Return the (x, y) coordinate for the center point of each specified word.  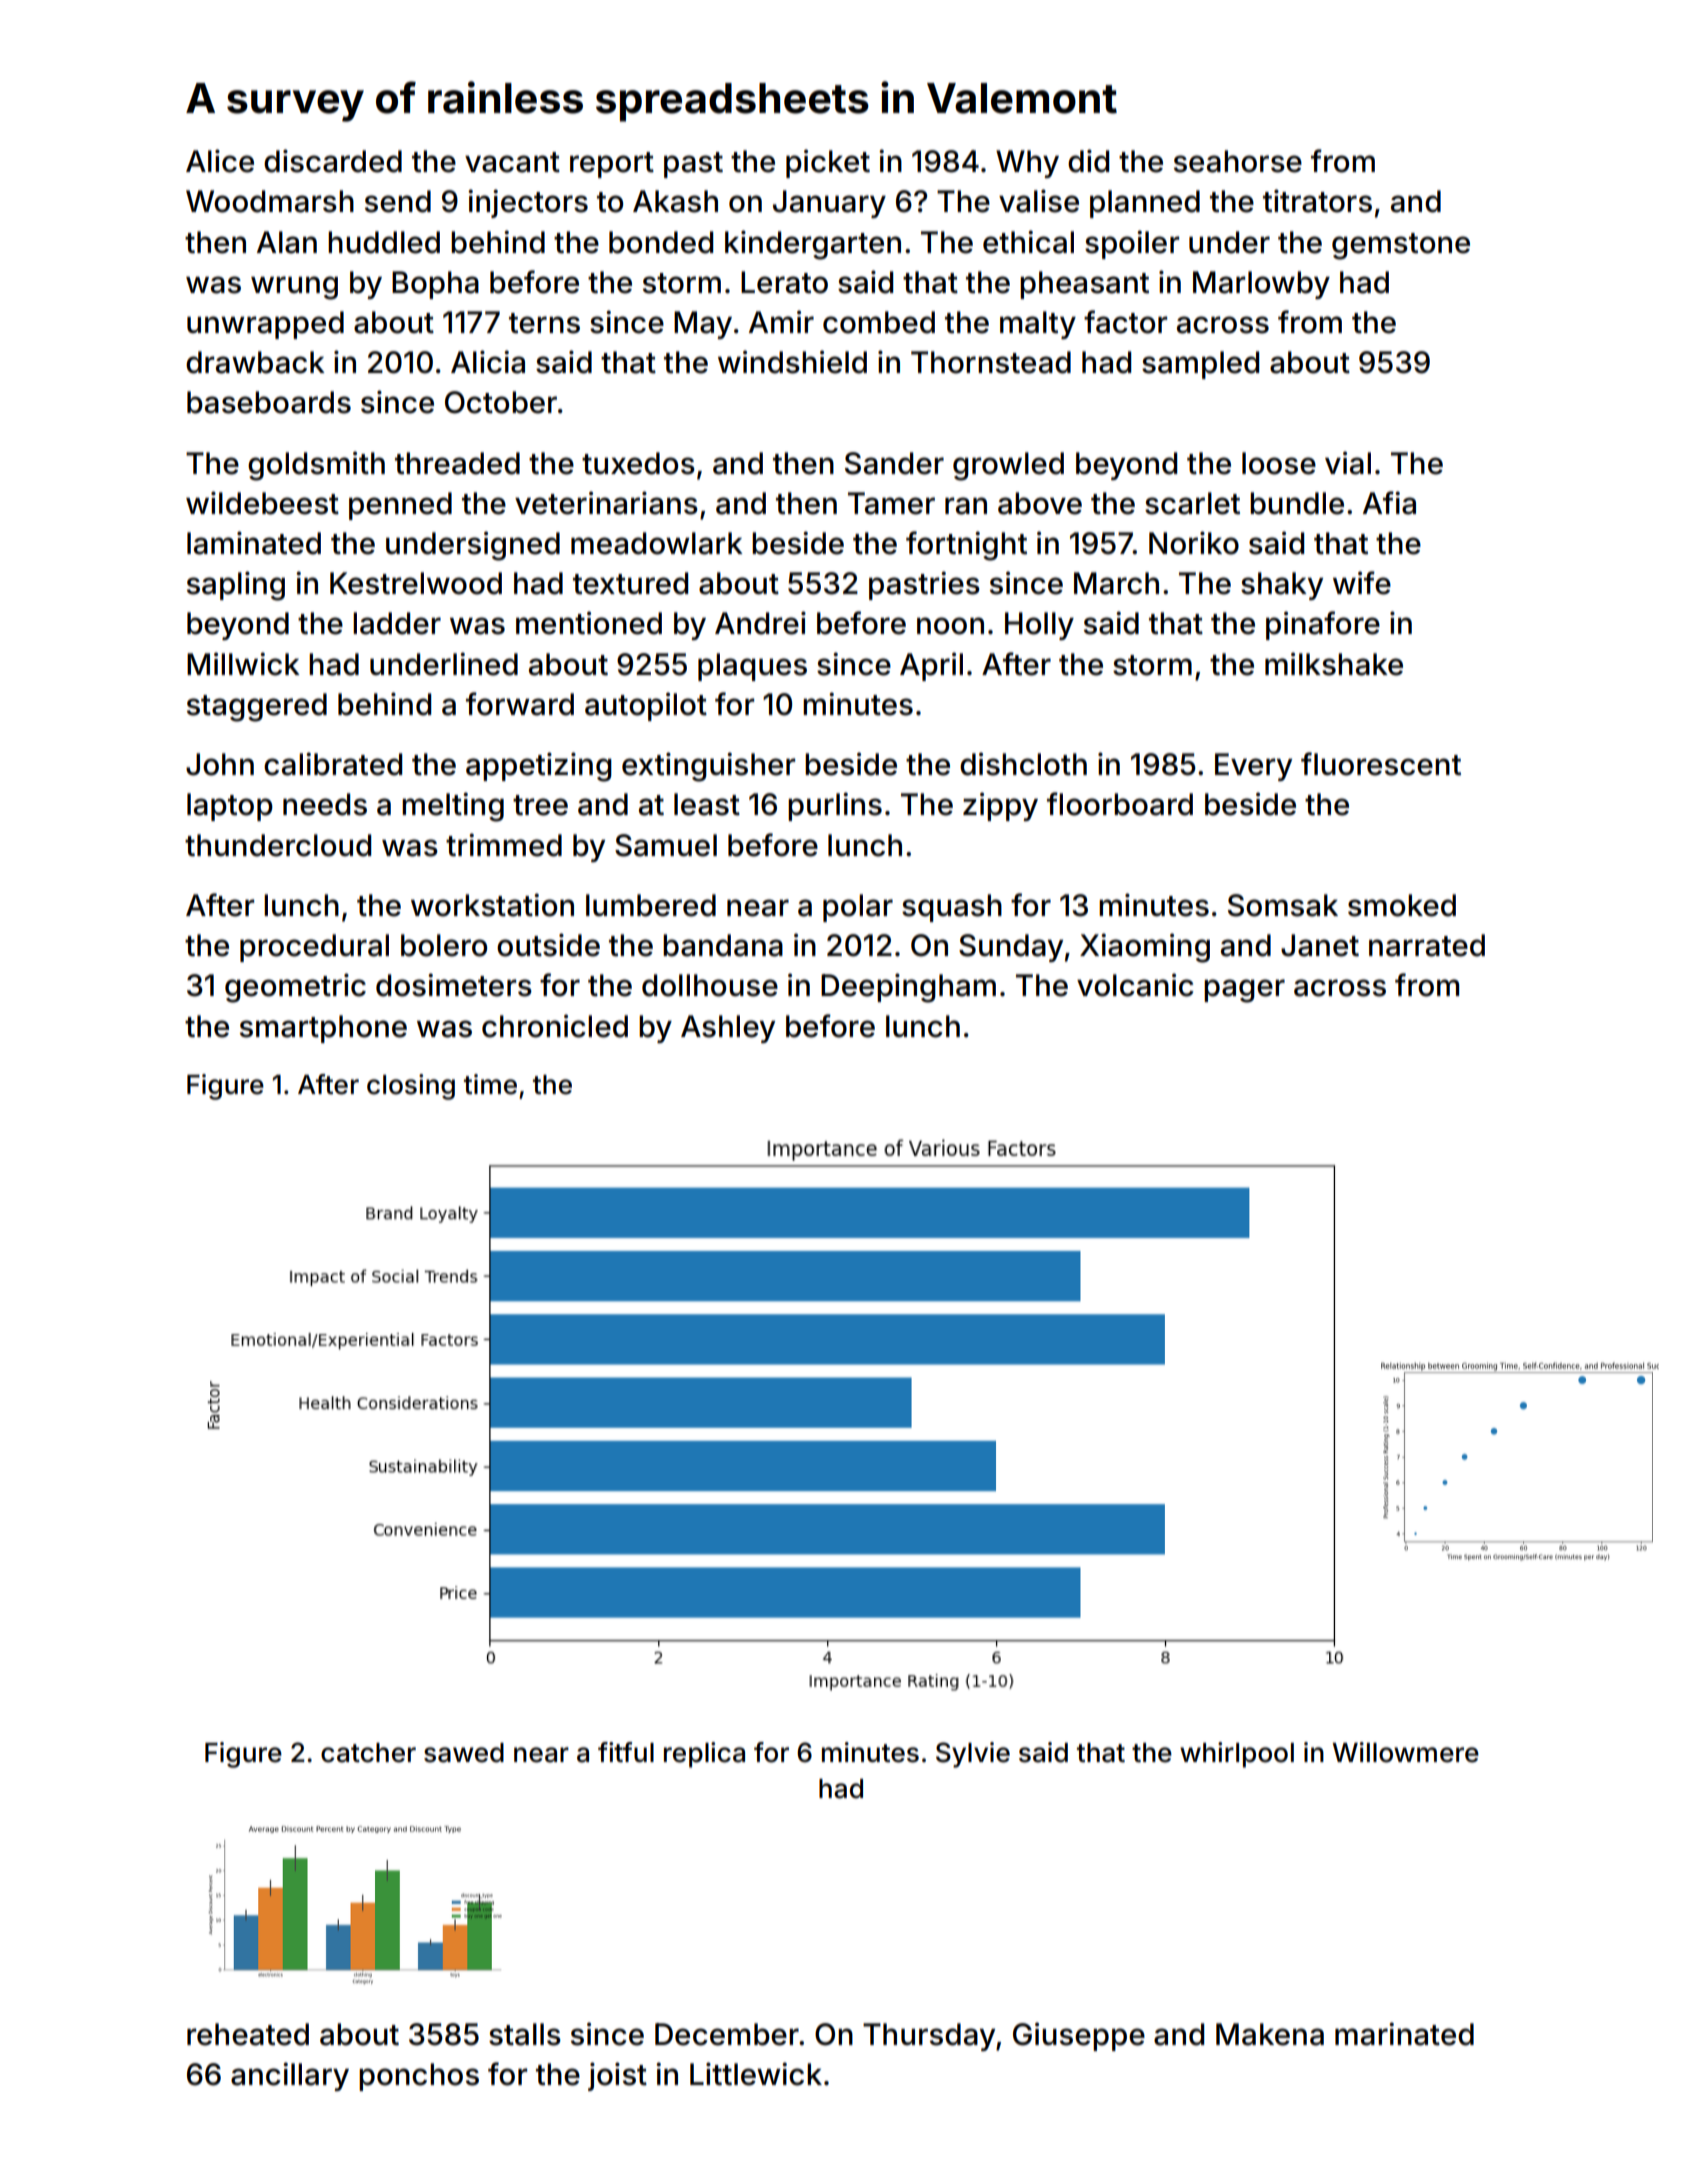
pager (1244, 991)
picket (828, 163)
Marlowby (1261, 285)
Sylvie (973, 1755)
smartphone (323, 1029)
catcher (368, 1753)
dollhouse (710, 985)
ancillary (290, 2076)
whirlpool (1237, 1755)
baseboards (269, 402)
